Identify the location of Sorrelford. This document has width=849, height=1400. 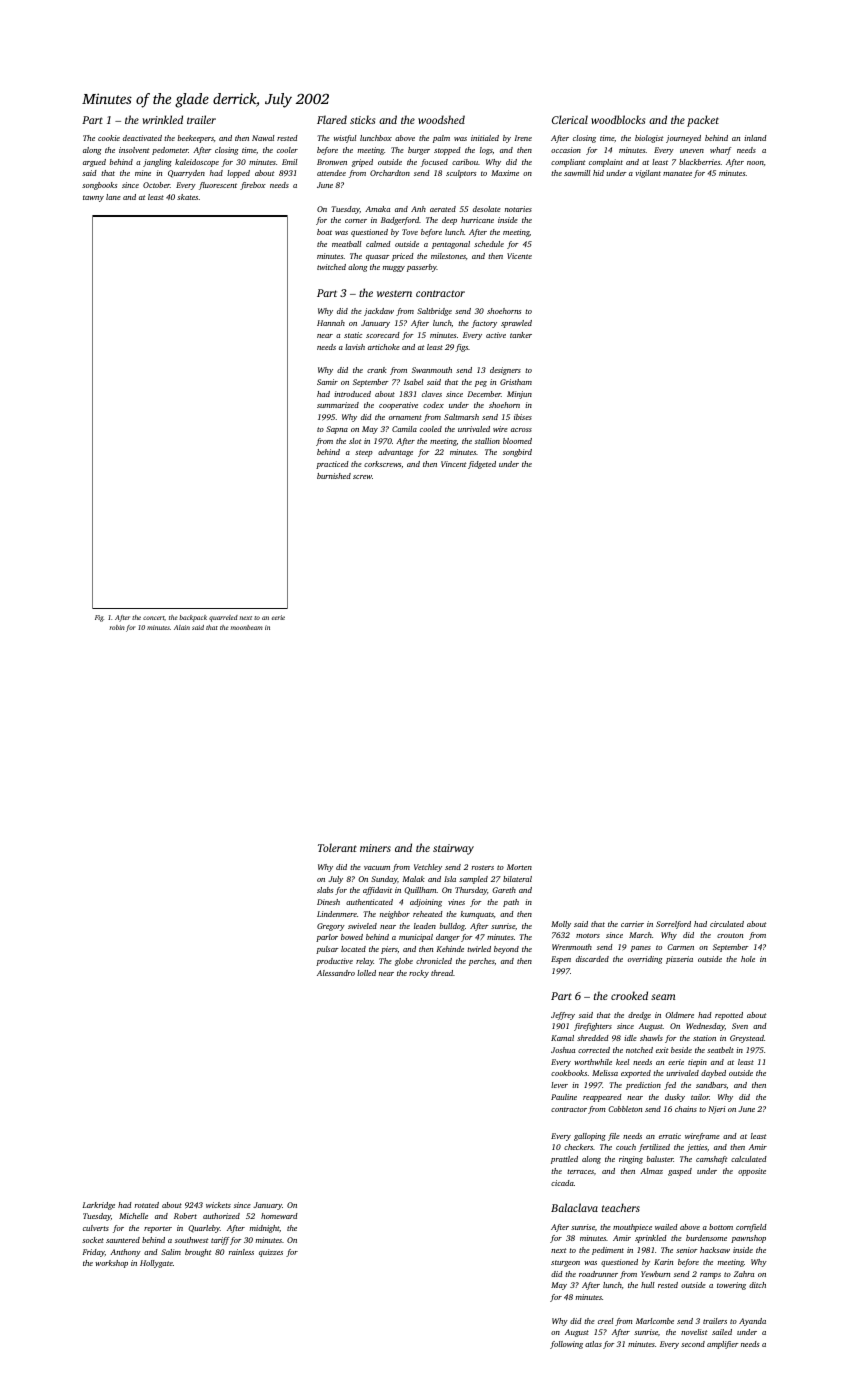
(673, 925).
